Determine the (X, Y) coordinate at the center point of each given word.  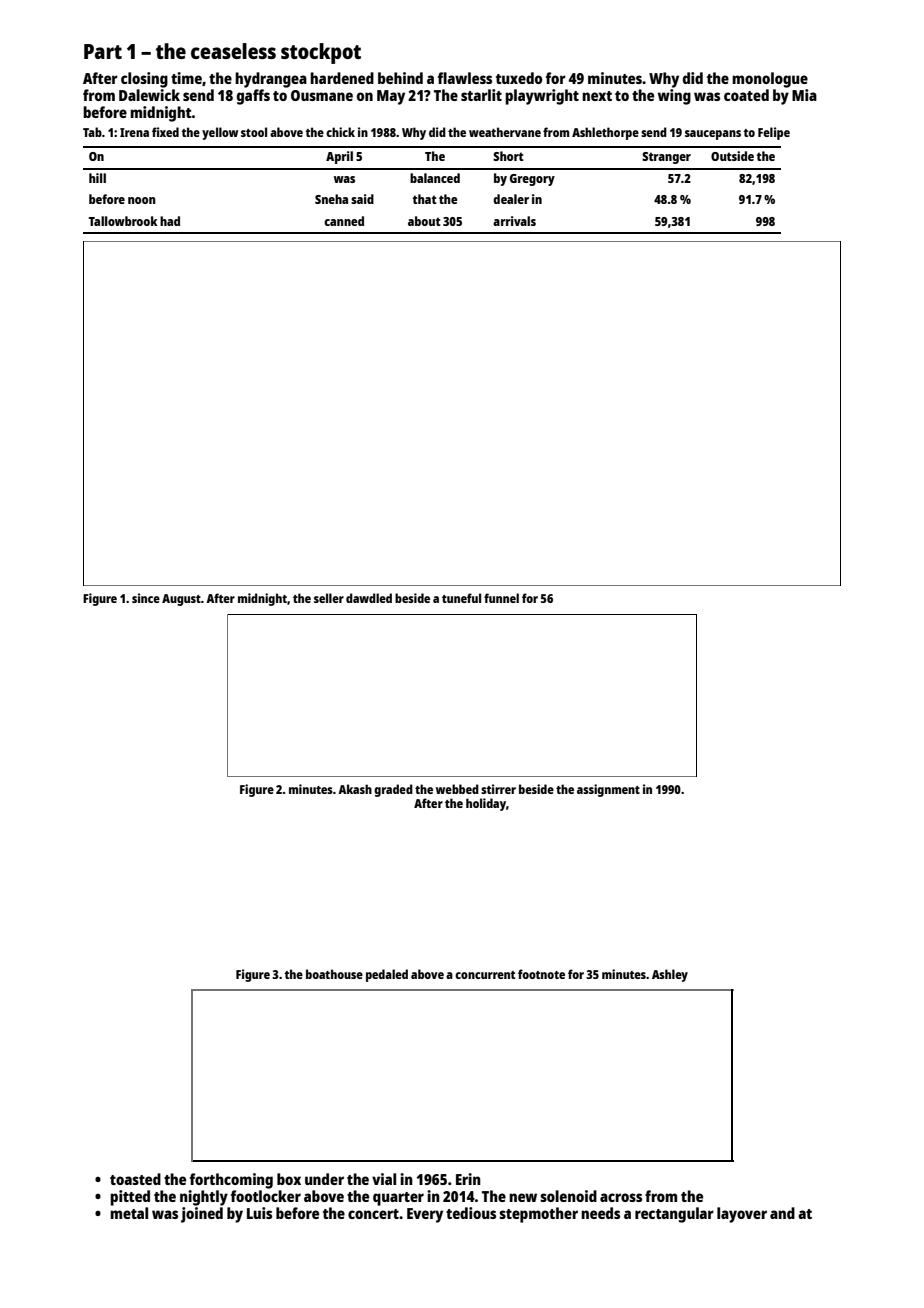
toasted (135, 1179)
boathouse (334, 974)
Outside (732, 156)
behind (400, 78)
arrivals (514, 221)
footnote (541, 974)
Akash (355, 789)
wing (674, 97)
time (186, 78)
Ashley (670, 975)
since (146, 598)
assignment (608, 790)
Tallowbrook (123, 221)
